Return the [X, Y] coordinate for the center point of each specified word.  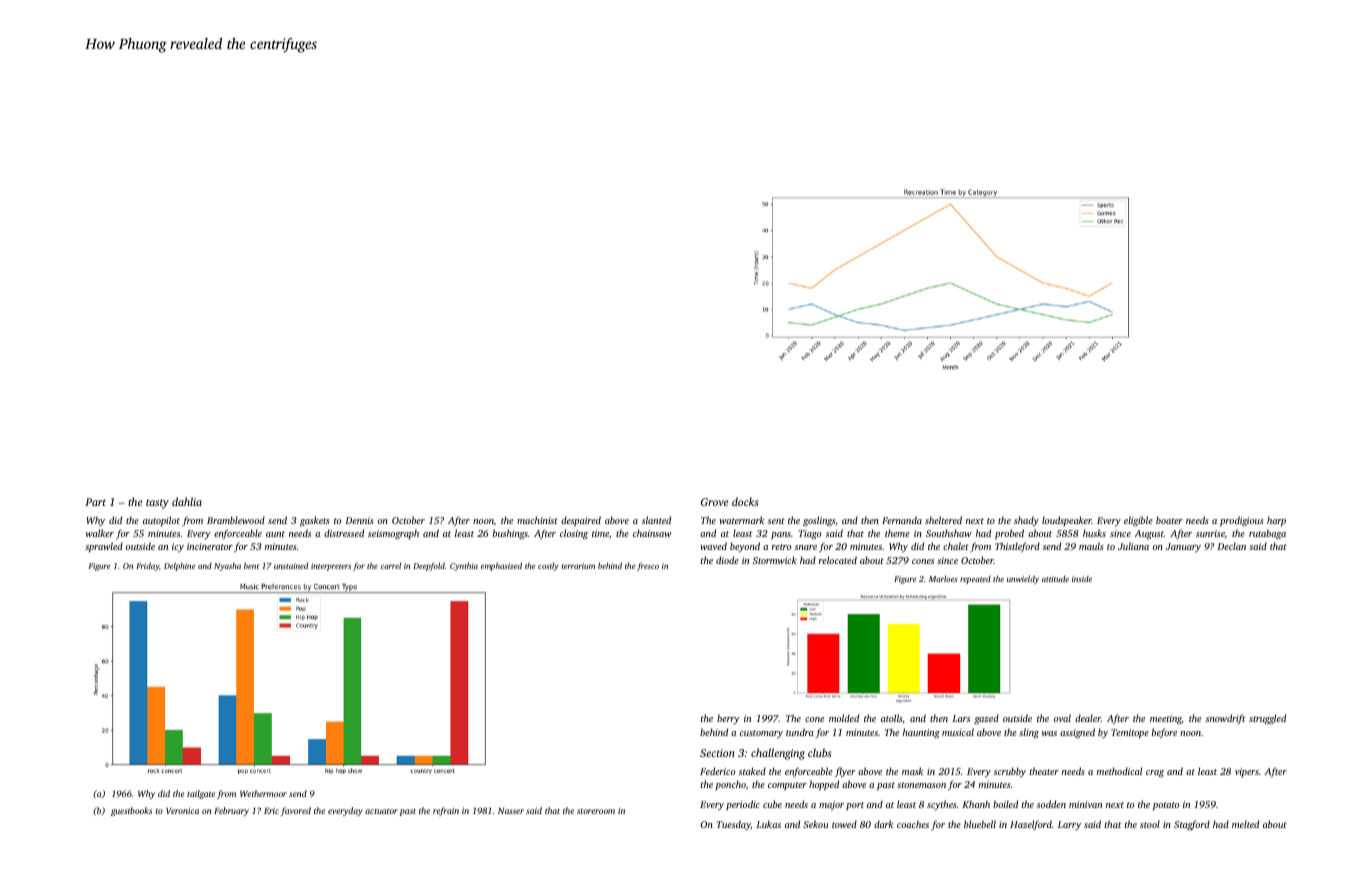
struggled [1267, 719]
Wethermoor [263, 793]
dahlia [187, 501]
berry [728, 719]
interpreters [331, 567]
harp [1276, 521]
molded [844, 718]
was [1049, 733]
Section [717, 753]
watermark [741, 520]
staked [752, 771]
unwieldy [1023, 579]
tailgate [201, 794]
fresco [648, 567]
